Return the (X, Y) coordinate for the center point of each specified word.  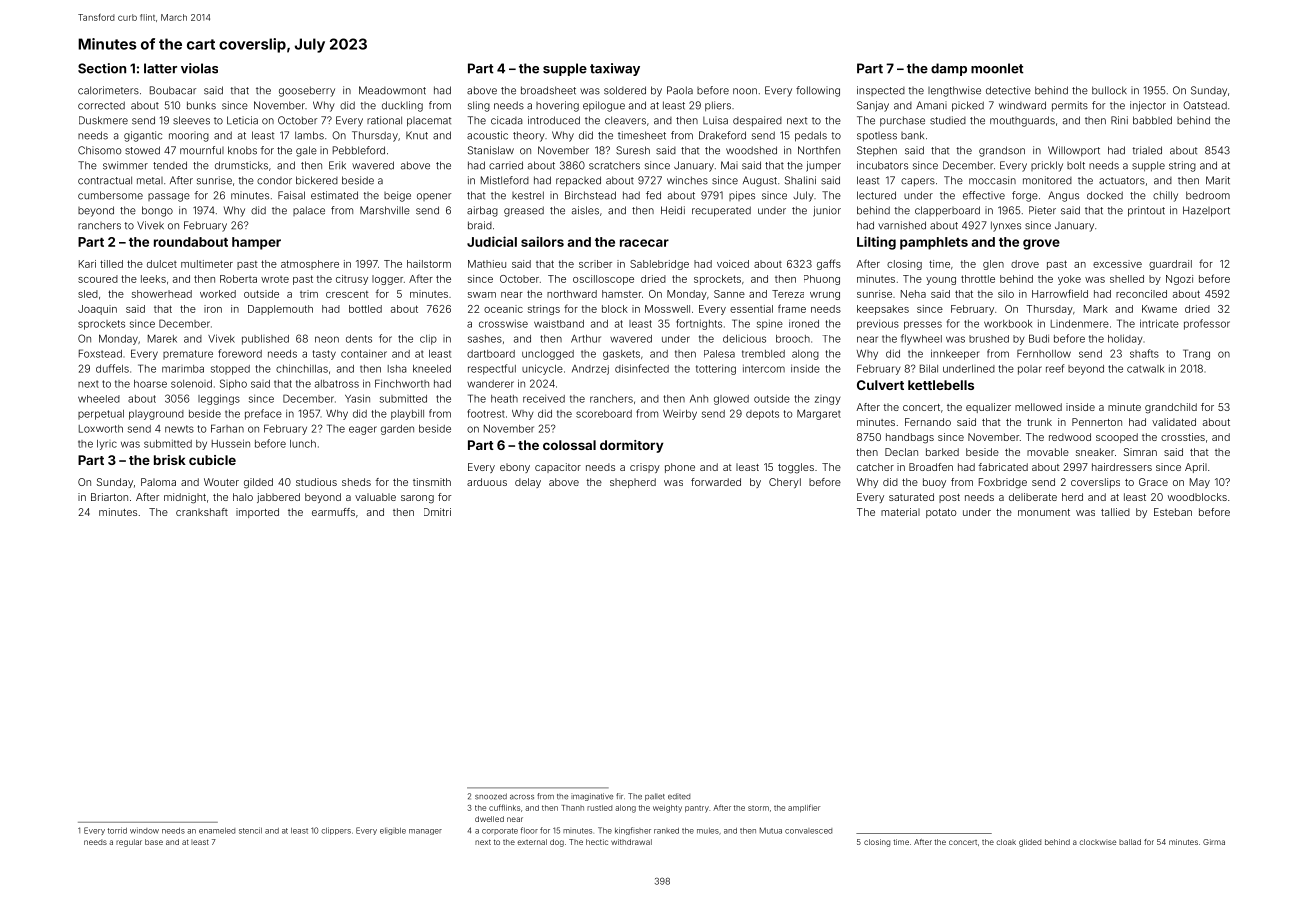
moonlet (997, 68)
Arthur (586, 339)
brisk (170, 460)
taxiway (615, 69)
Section (102, 68)
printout (1146, 211)
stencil (250, 830)
